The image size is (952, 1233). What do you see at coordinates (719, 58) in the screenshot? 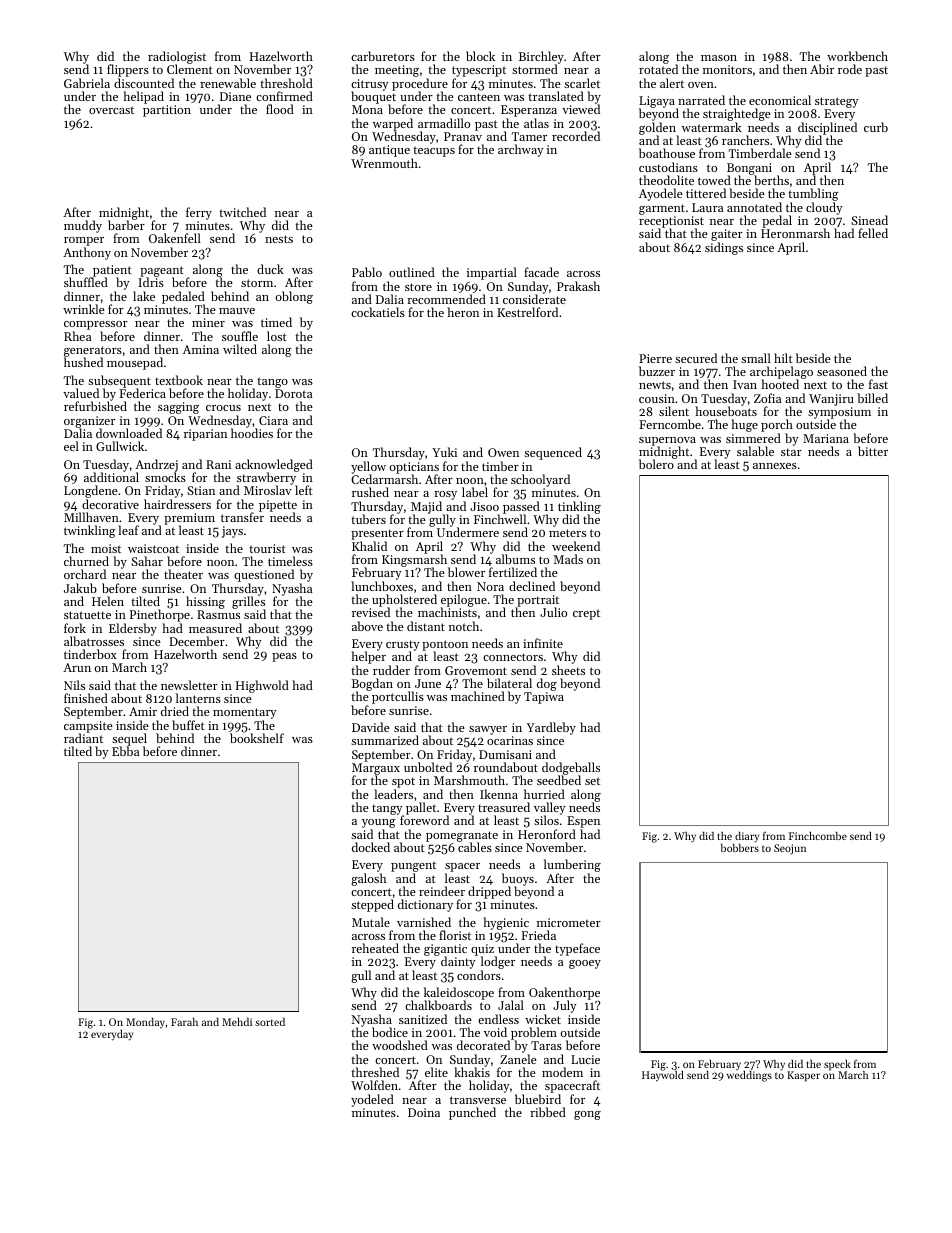
I see `mason` at bounding box center [719, 58].
